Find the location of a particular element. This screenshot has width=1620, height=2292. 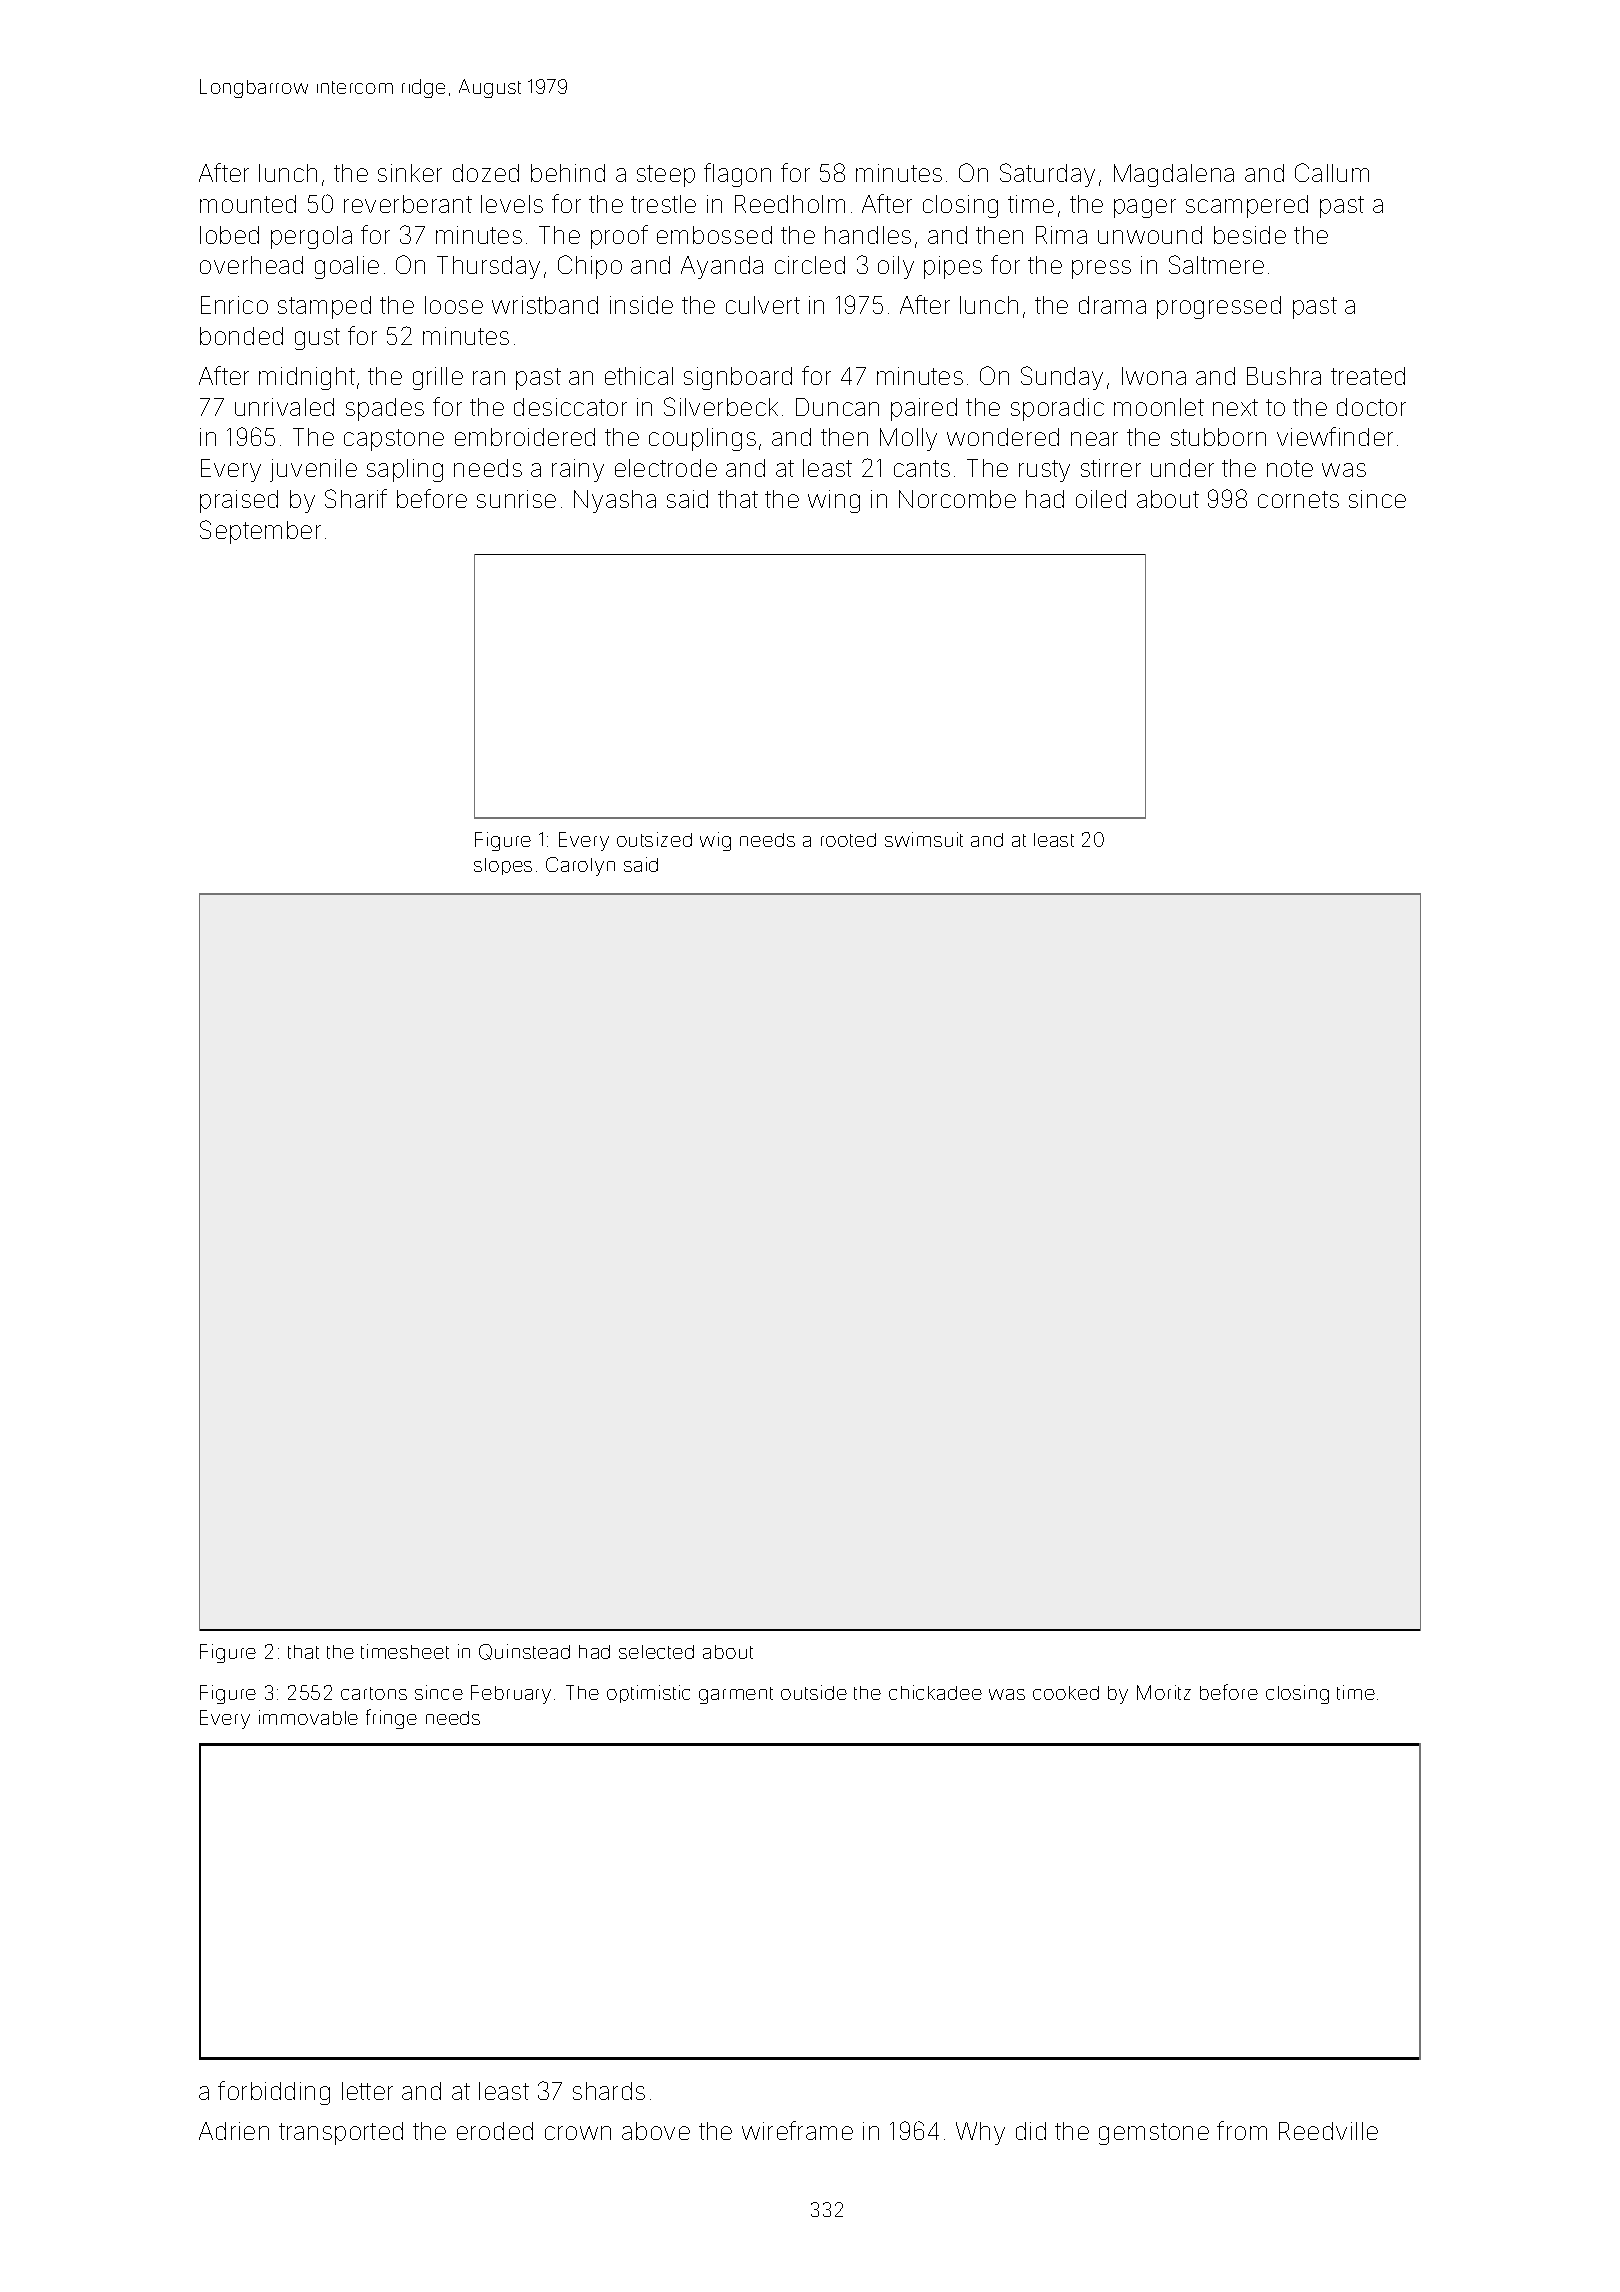

Sharif is located at coordinates (356, 498).
